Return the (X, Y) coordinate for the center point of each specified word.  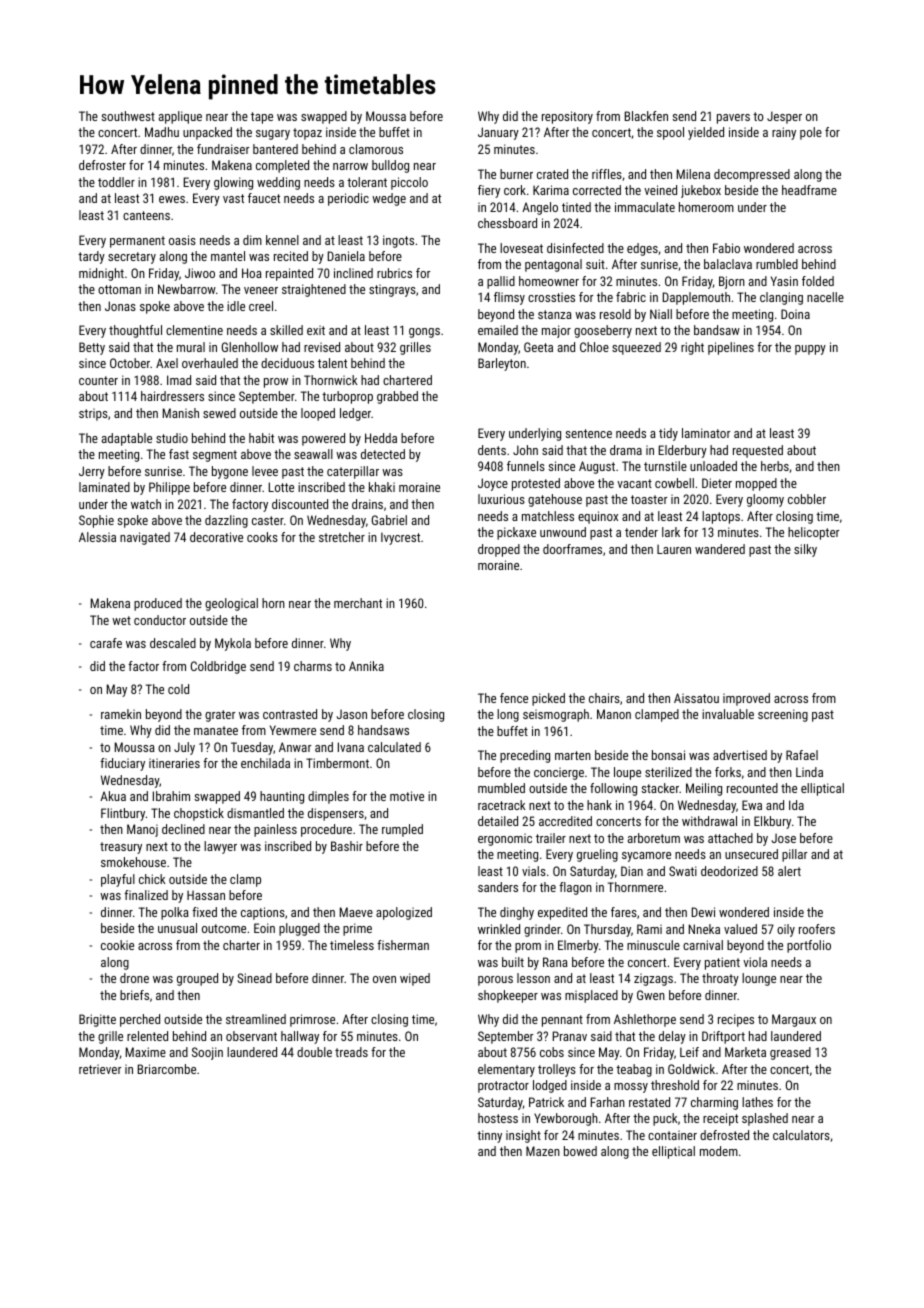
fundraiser (223, 149)
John (525, 450)
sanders (498, 887)
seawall (313, 454)
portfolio (809, 946)
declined (183, 829)
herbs (775, 466)
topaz (307, 134)
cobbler (807, 499)
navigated (145, 538)
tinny (489, 1136)
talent (332, 363)
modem (719, 1151)
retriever (100, 1069)
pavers (733, 119)
